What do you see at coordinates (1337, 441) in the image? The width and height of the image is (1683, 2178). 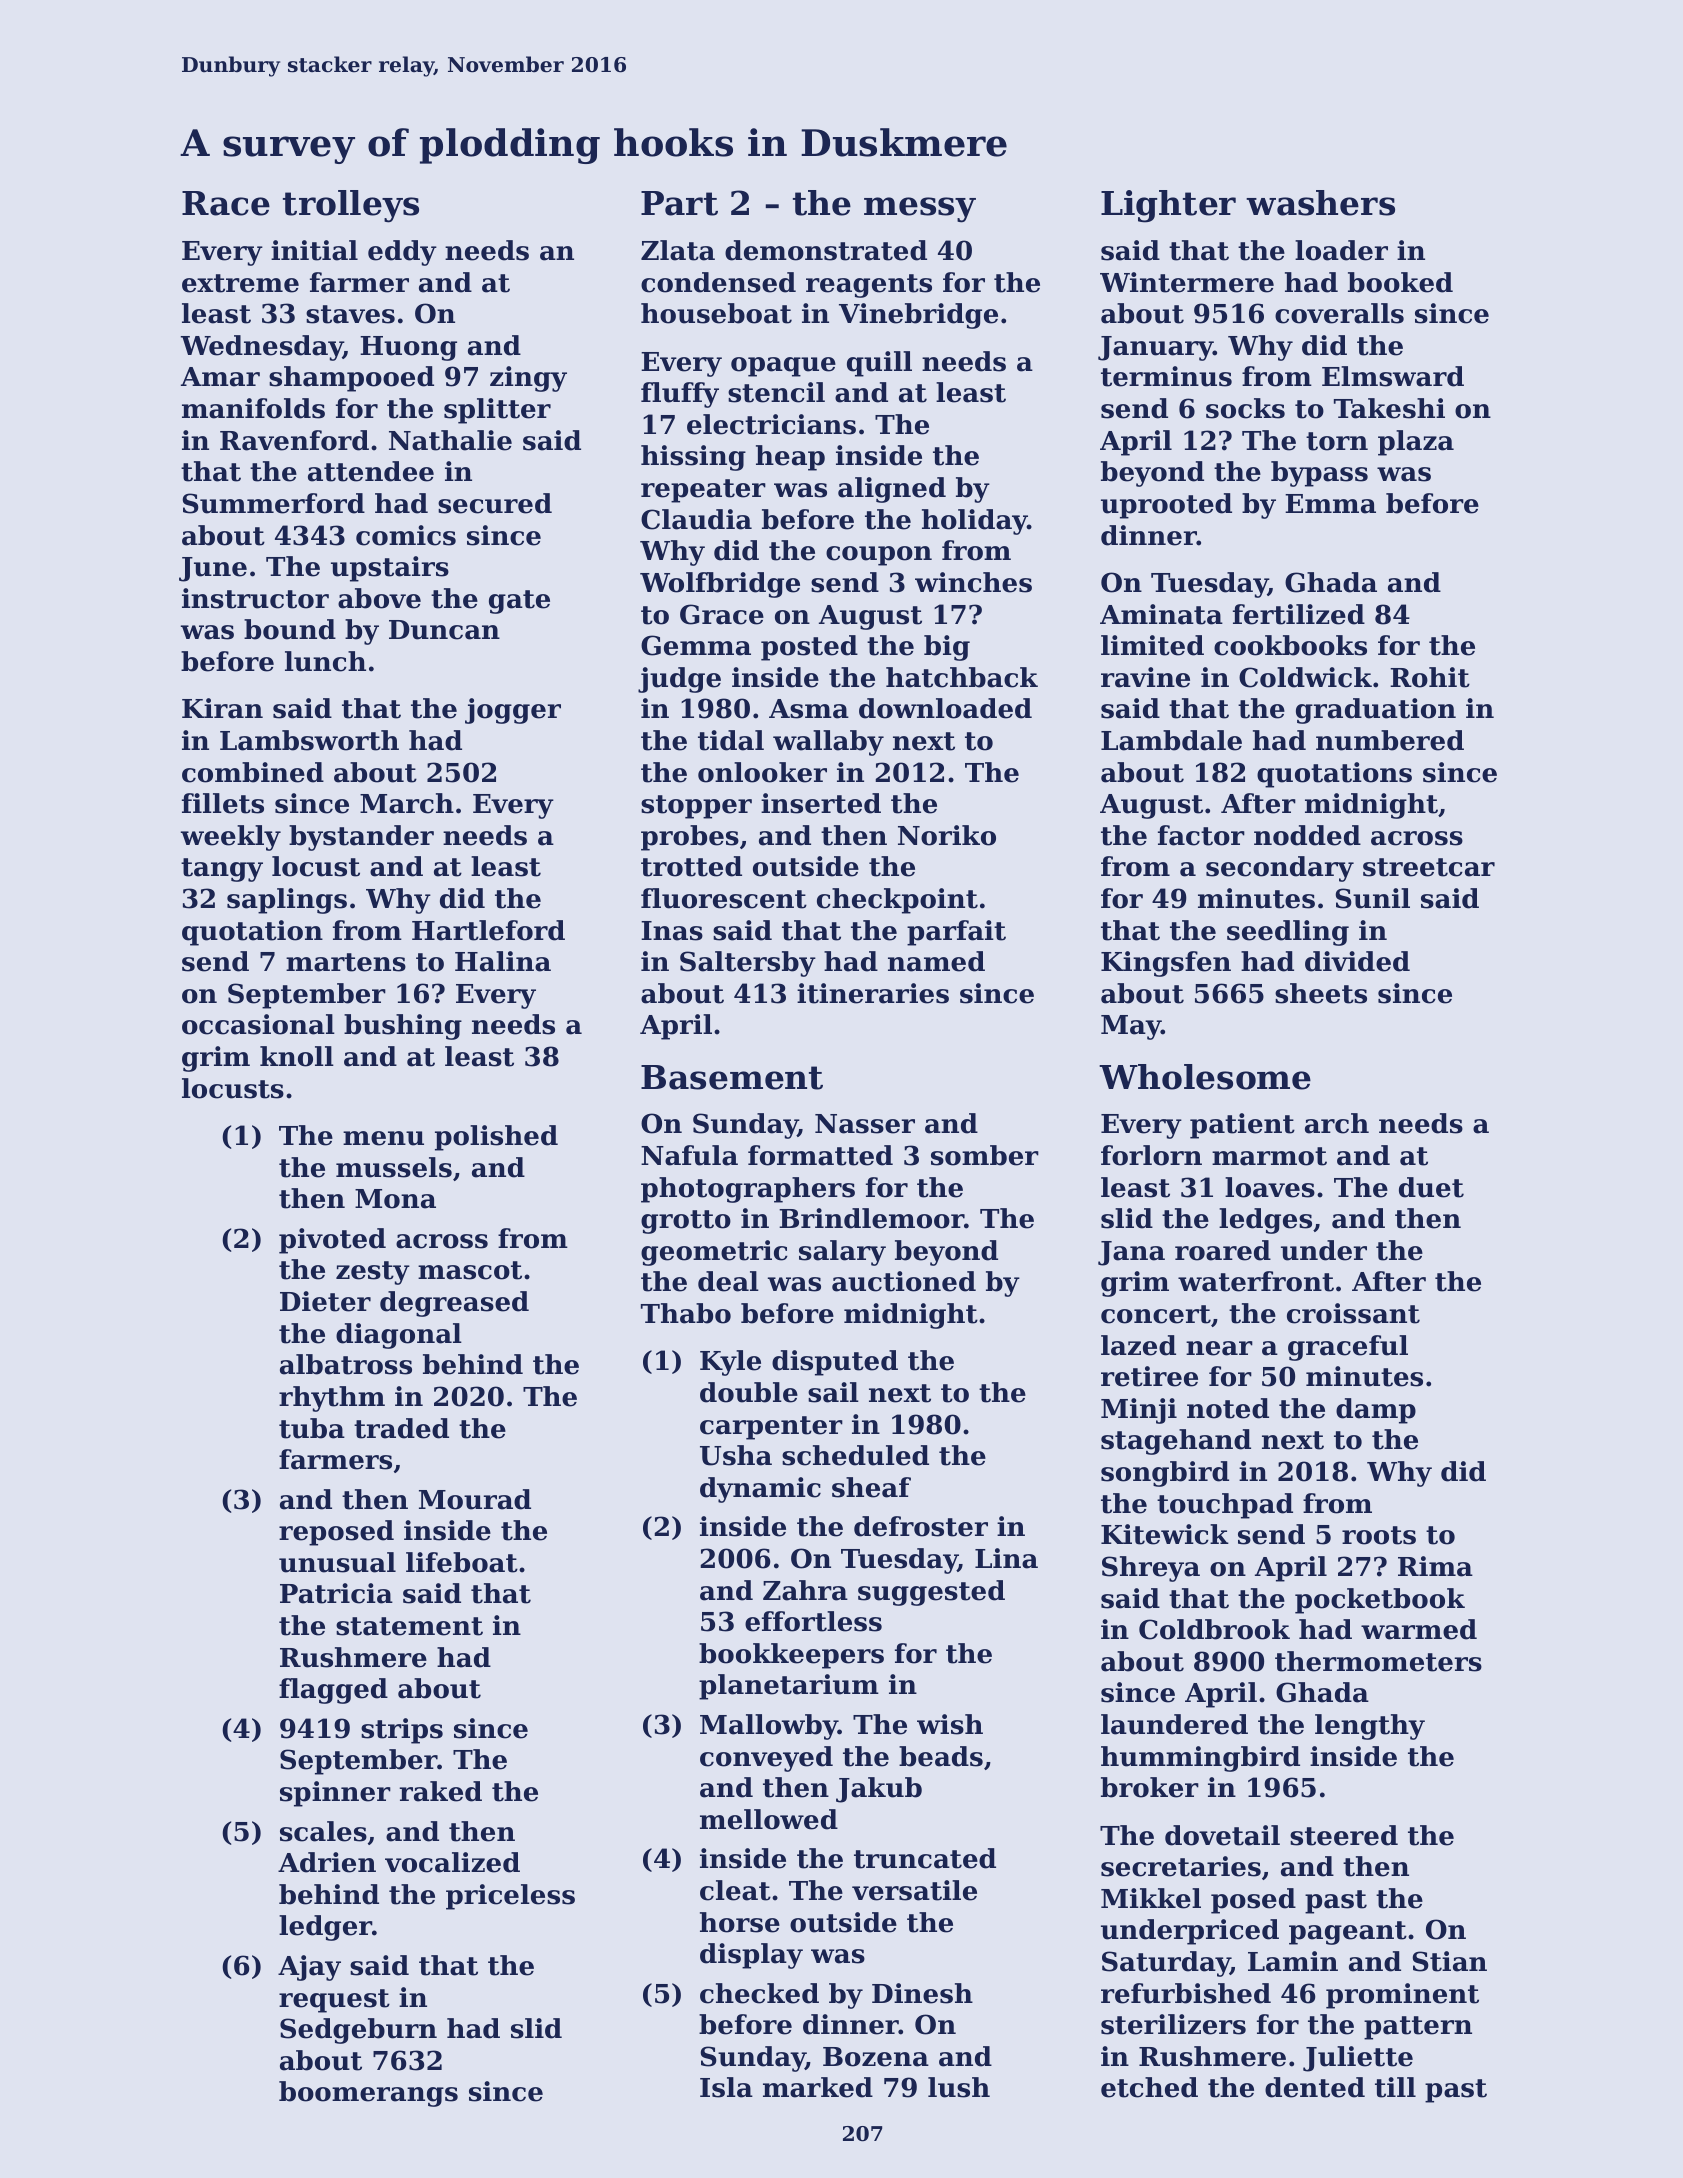 I see `torn` at bounding box center [1337, 441].
